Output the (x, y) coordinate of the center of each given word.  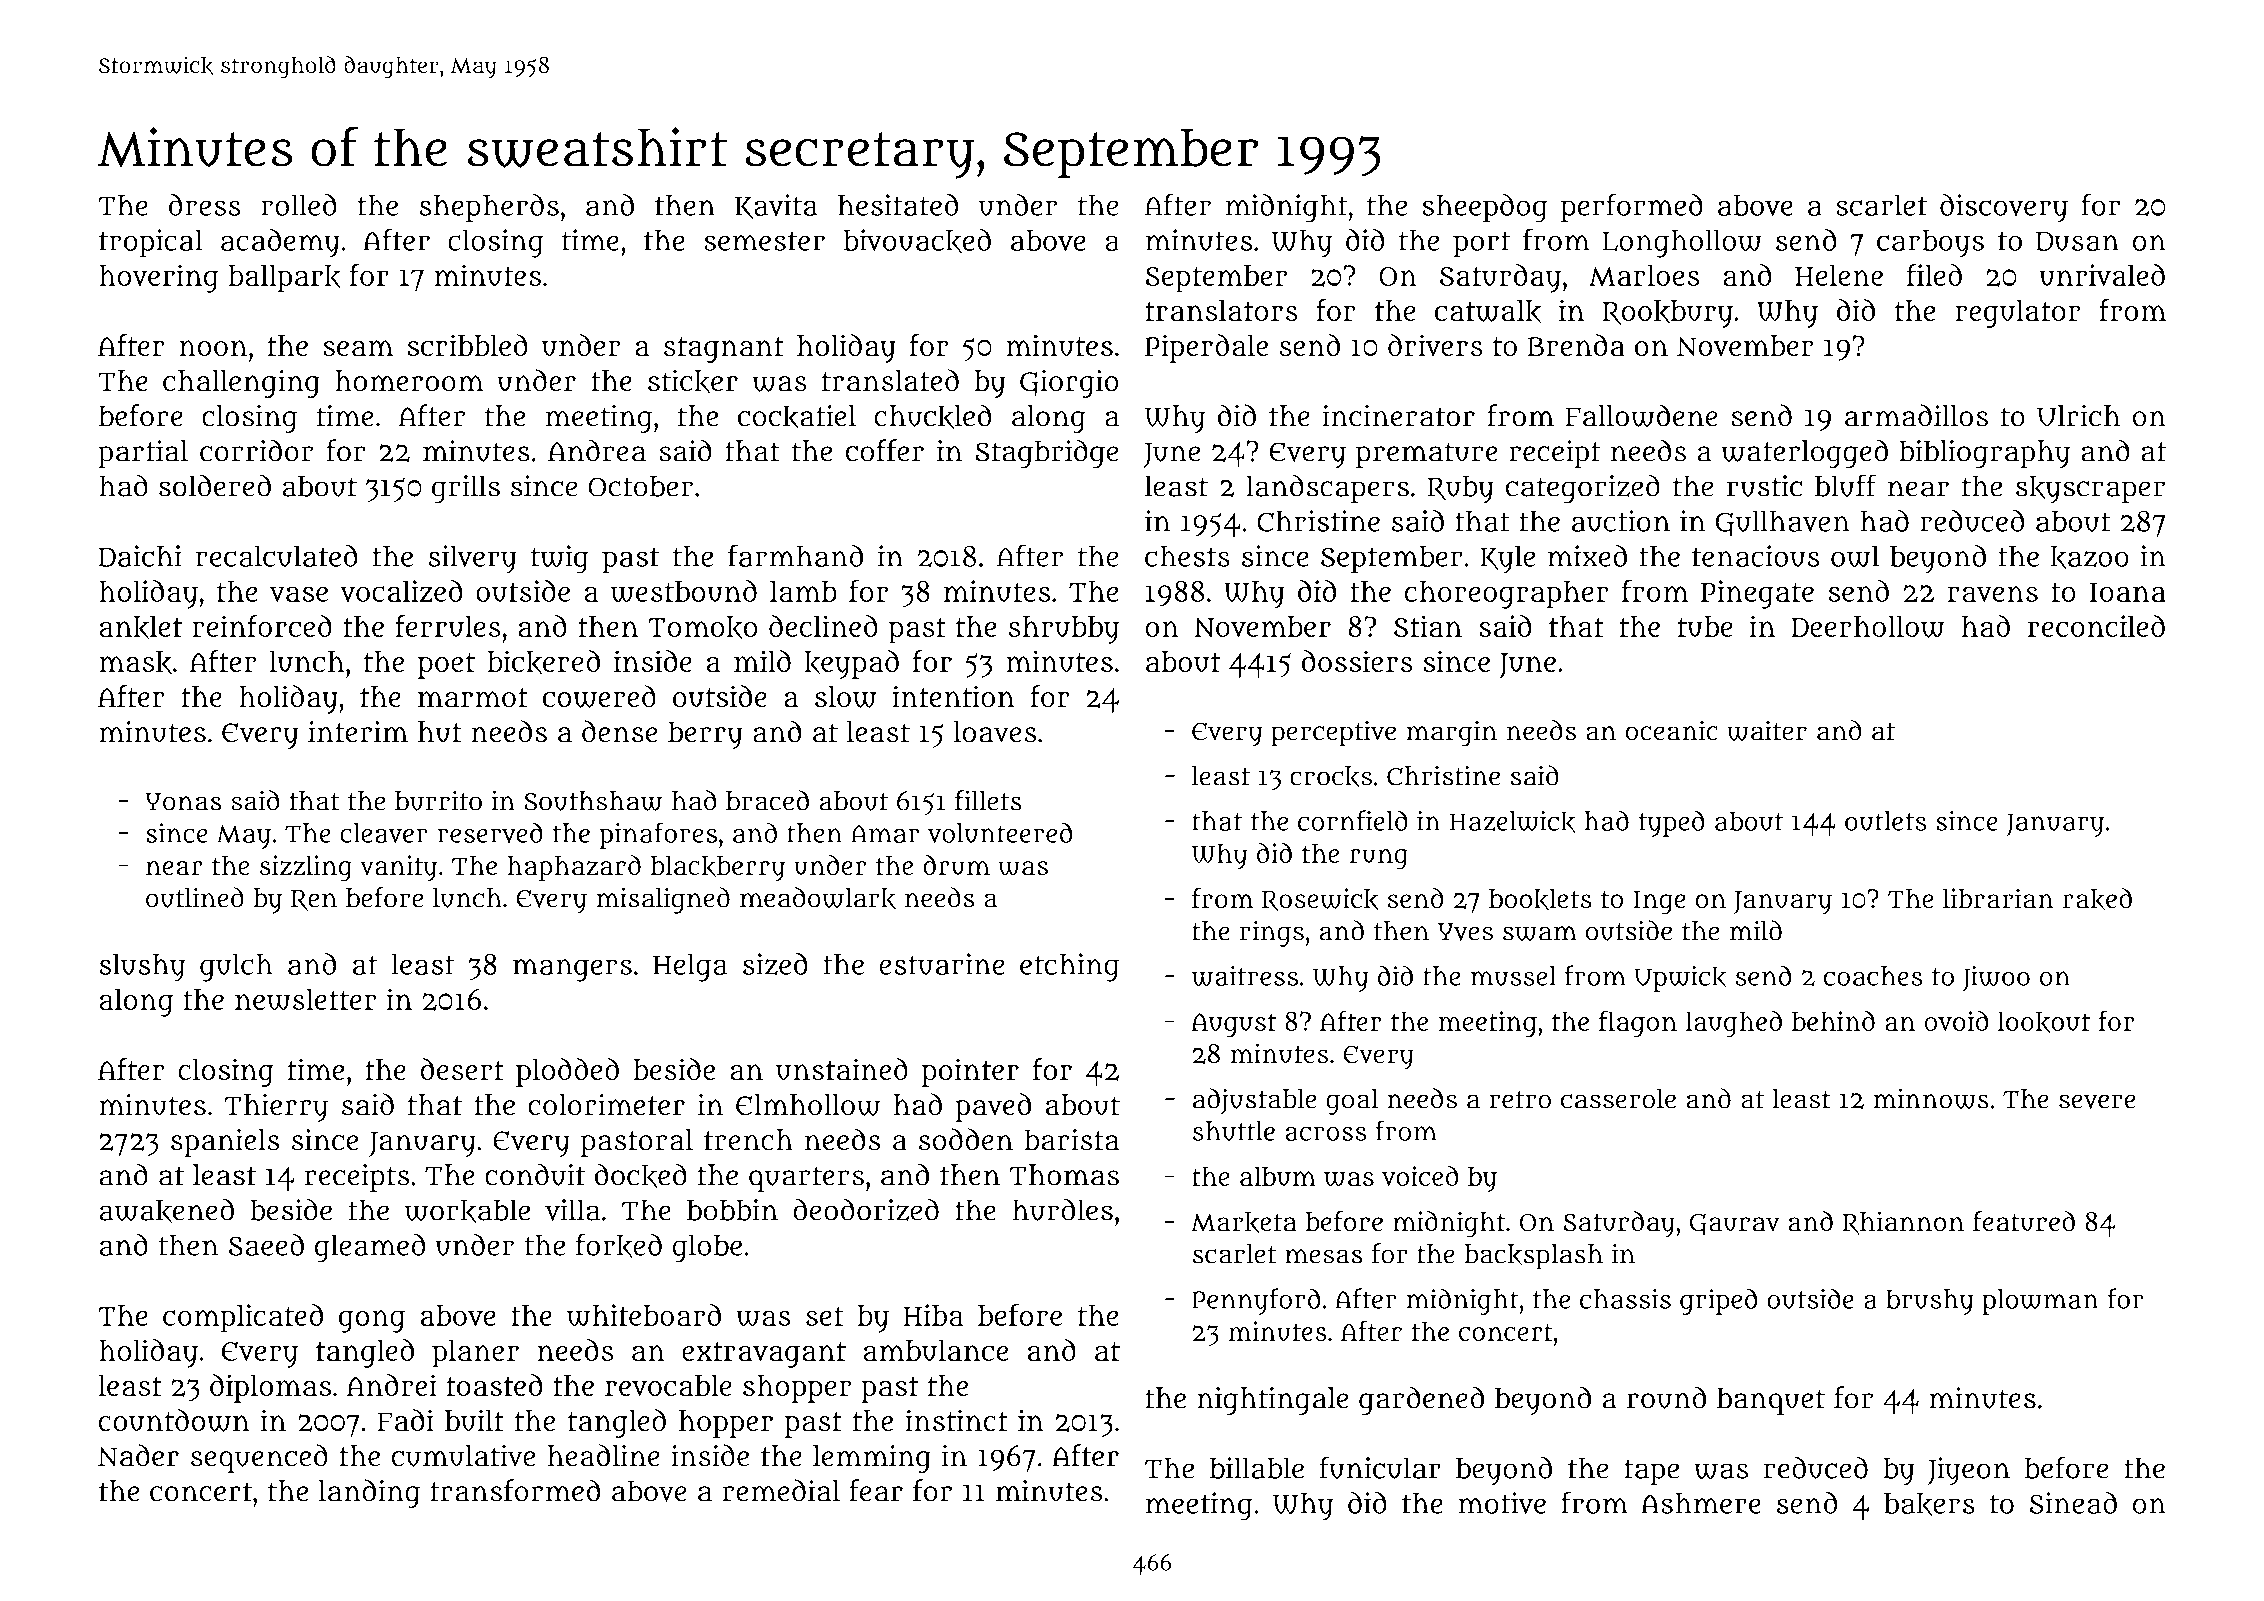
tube (1705, 626)
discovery (2004, 208)
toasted (495, 1385)
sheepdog (1485, 208)
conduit (535, 1174)
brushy (1930, 1302)
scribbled (467, 345)
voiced (1420, 1176)
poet (446, 666)
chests (1187, 556)
